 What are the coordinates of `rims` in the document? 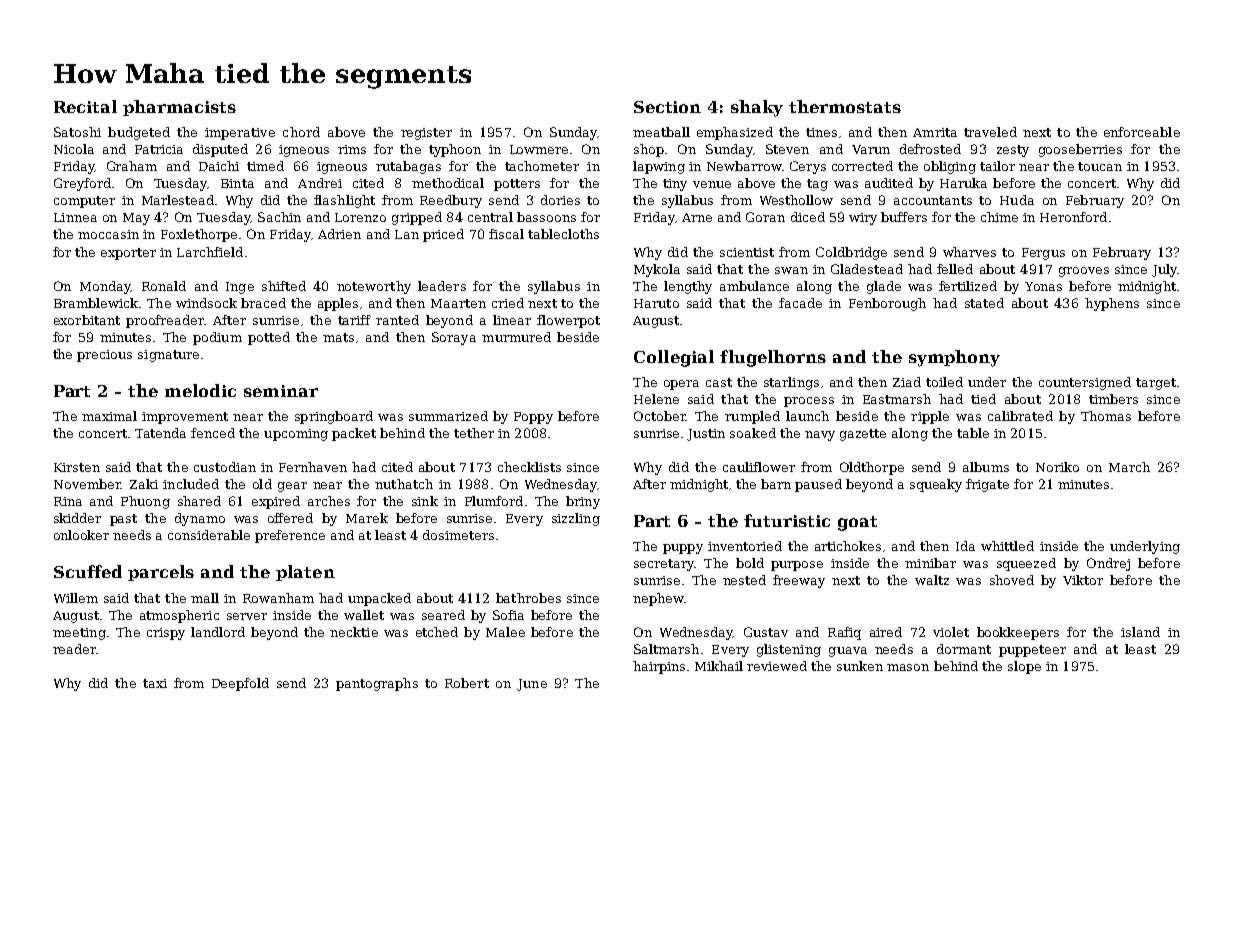 It's located at (352, 149).
